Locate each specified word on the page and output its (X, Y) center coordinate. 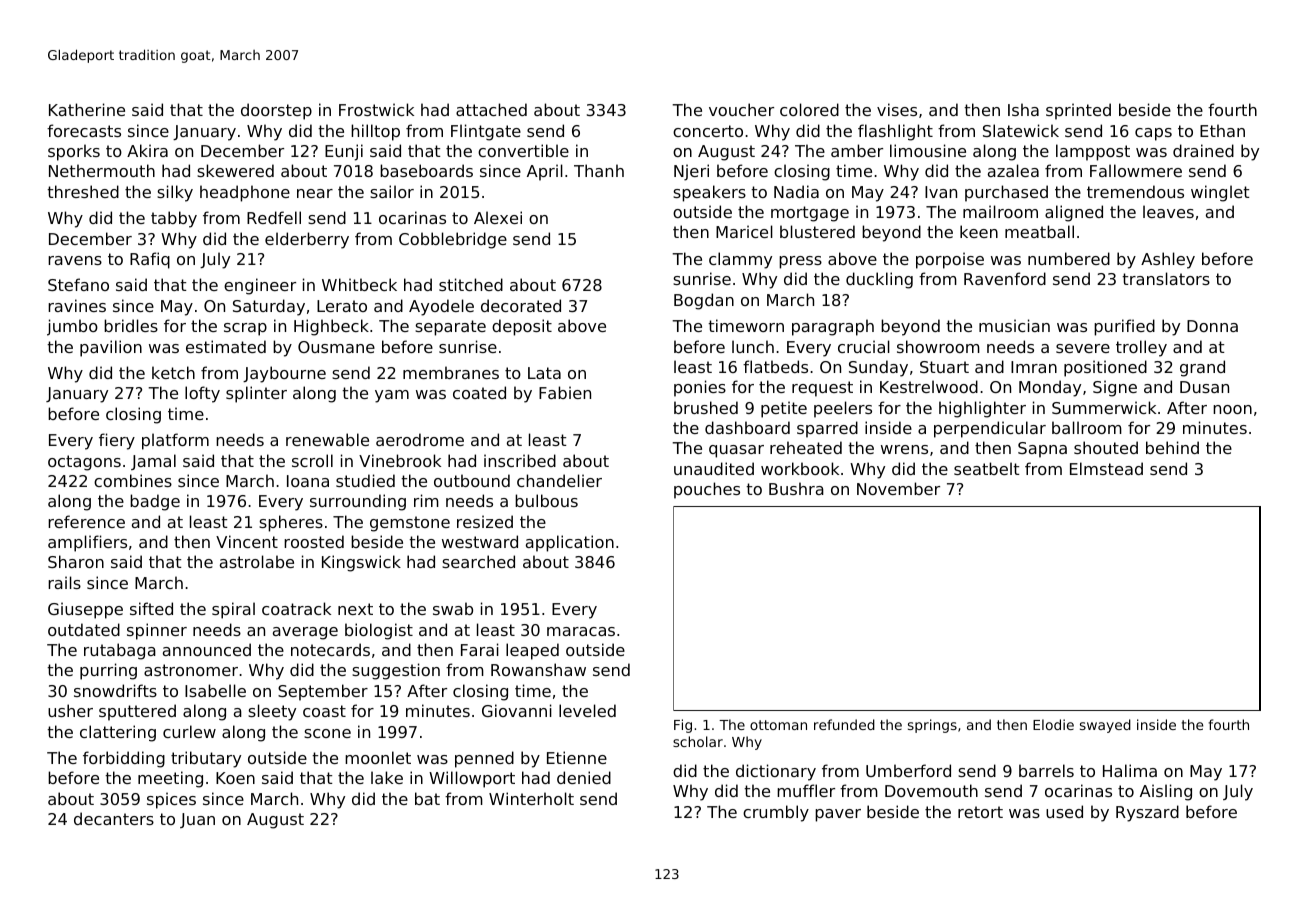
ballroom (1087, 427)
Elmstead (1106, 468)
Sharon (76, 561)
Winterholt (531, 798)
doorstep (276, 111)
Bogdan (704, 301)
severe (1083, 348)
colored (809, 109)
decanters (114, 818)
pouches (707, 490)
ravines (77, 305)
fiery (117, 441)
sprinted (1078, 111)
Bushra (796, 488)
